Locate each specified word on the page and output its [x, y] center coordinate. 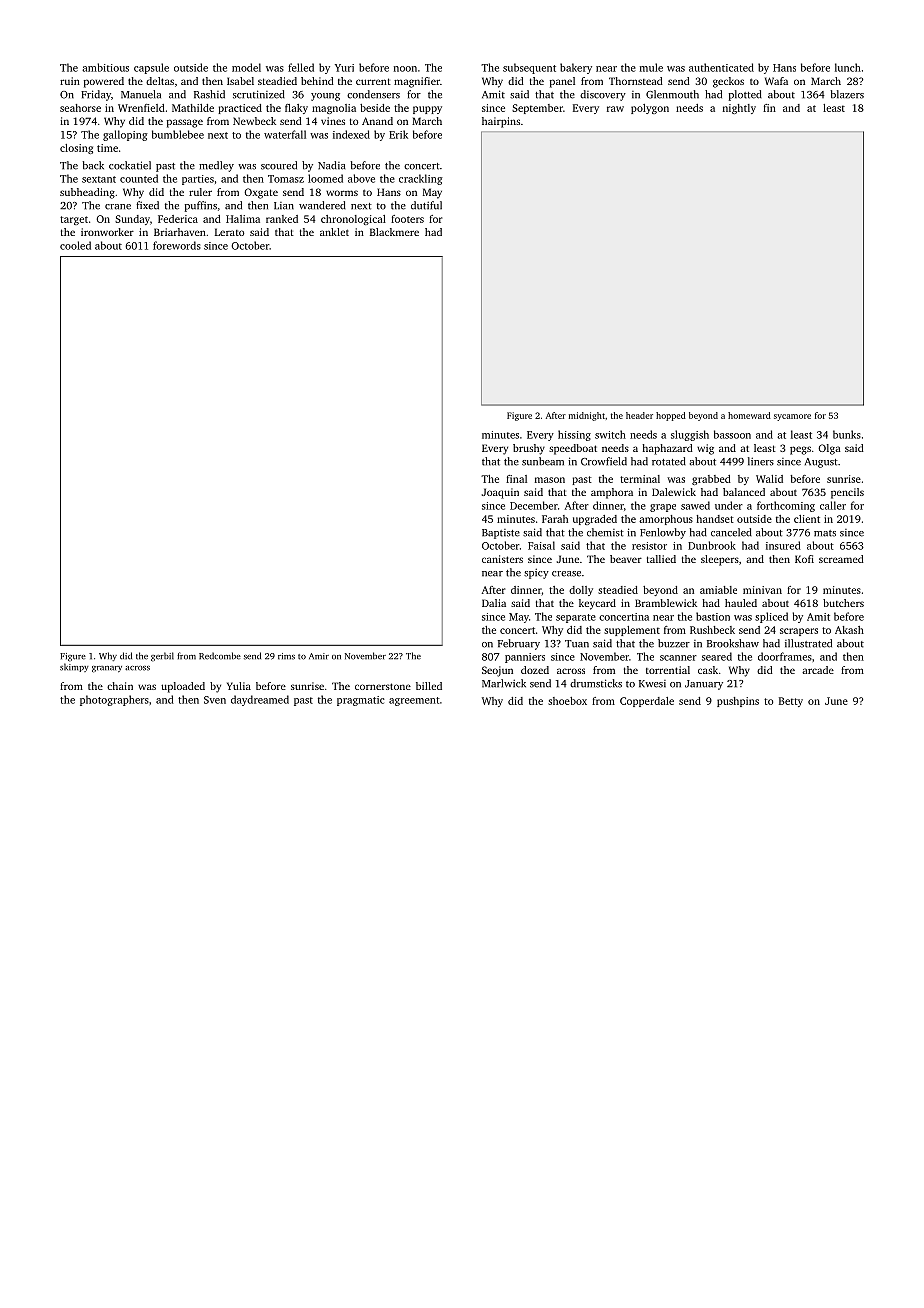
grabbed [711, 480]
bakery [576, 68]
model [246, 67]
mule [651, 67]
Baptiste [501, 534]
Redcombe [220, 656]
